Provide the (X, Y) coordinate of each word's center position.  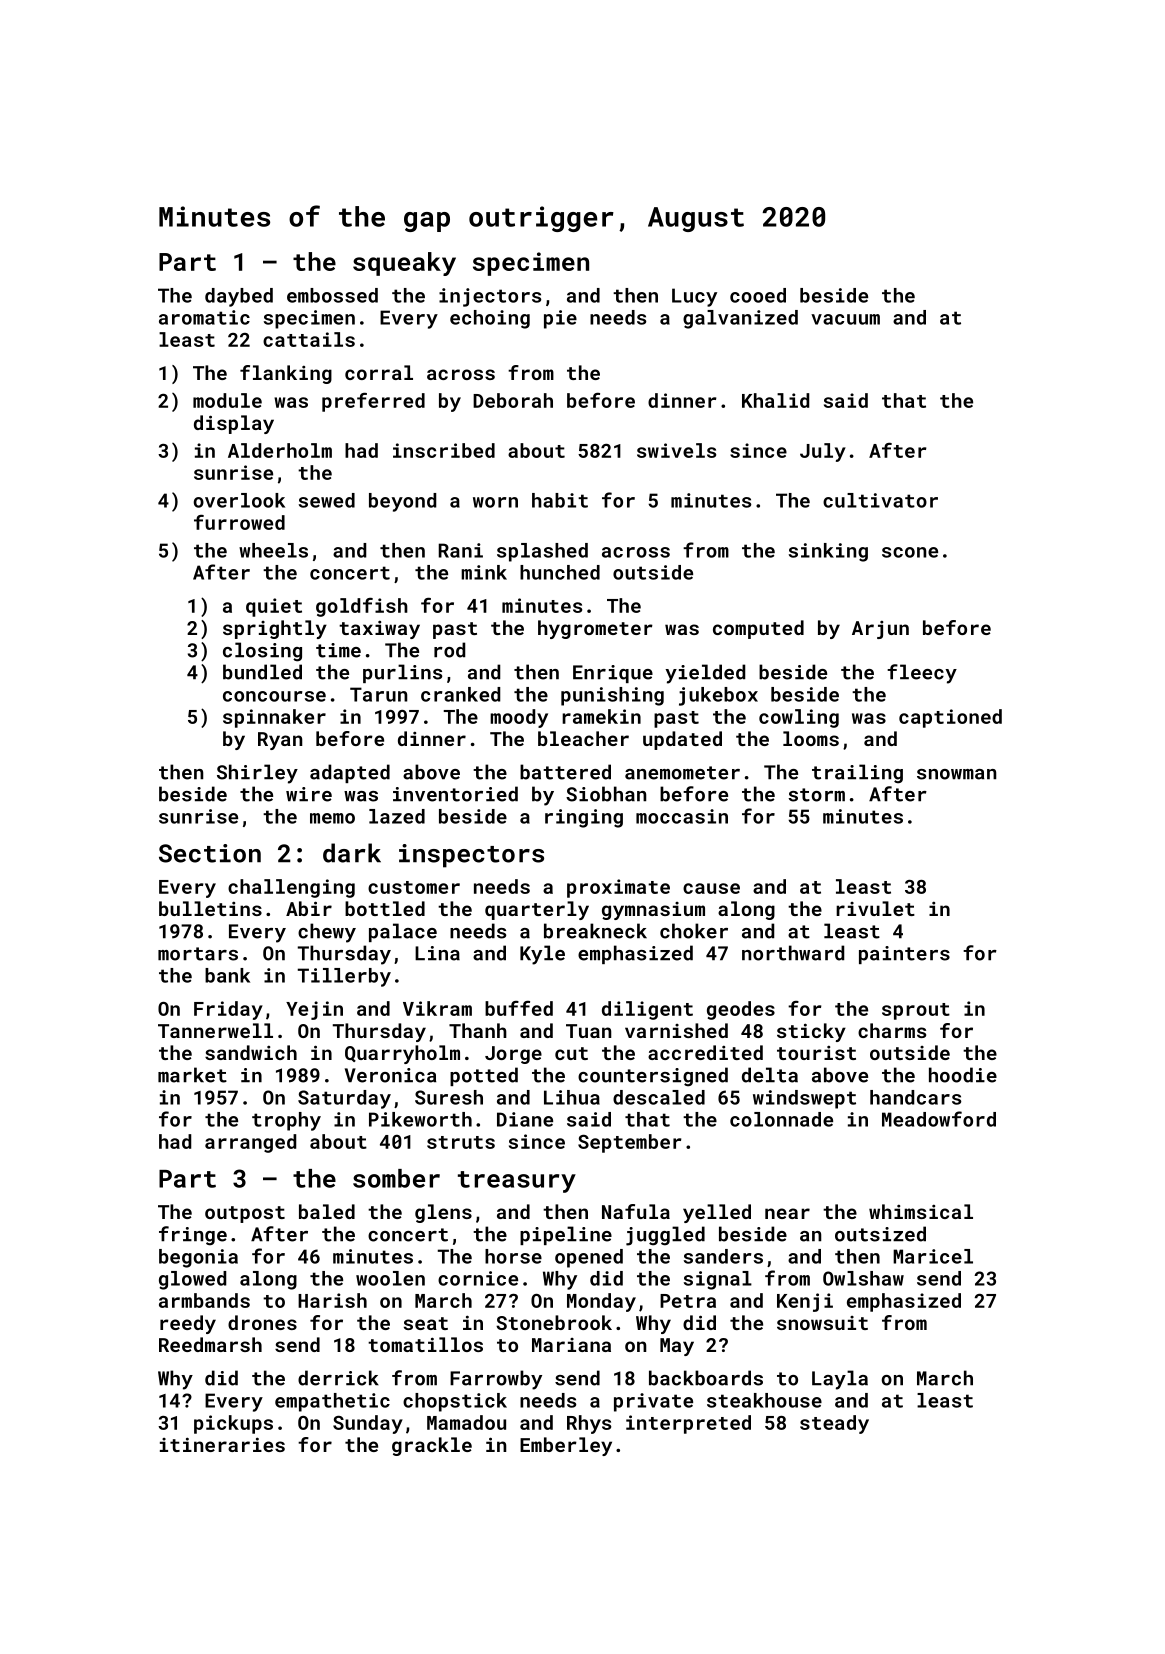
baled (327, 1211)
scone (910, 552)
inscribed (444, 450)
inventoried (455, 794)
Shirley (257, 774)
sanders (723, 1256)
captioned (950, 718)
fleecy (922, 674)
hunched (560, 572)
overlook (239, 500)
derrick (338, 1378)
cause (711, 888)
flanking (286, 374)
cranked (460, 694)
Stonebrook (554, 1322)
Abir (309, 908)
